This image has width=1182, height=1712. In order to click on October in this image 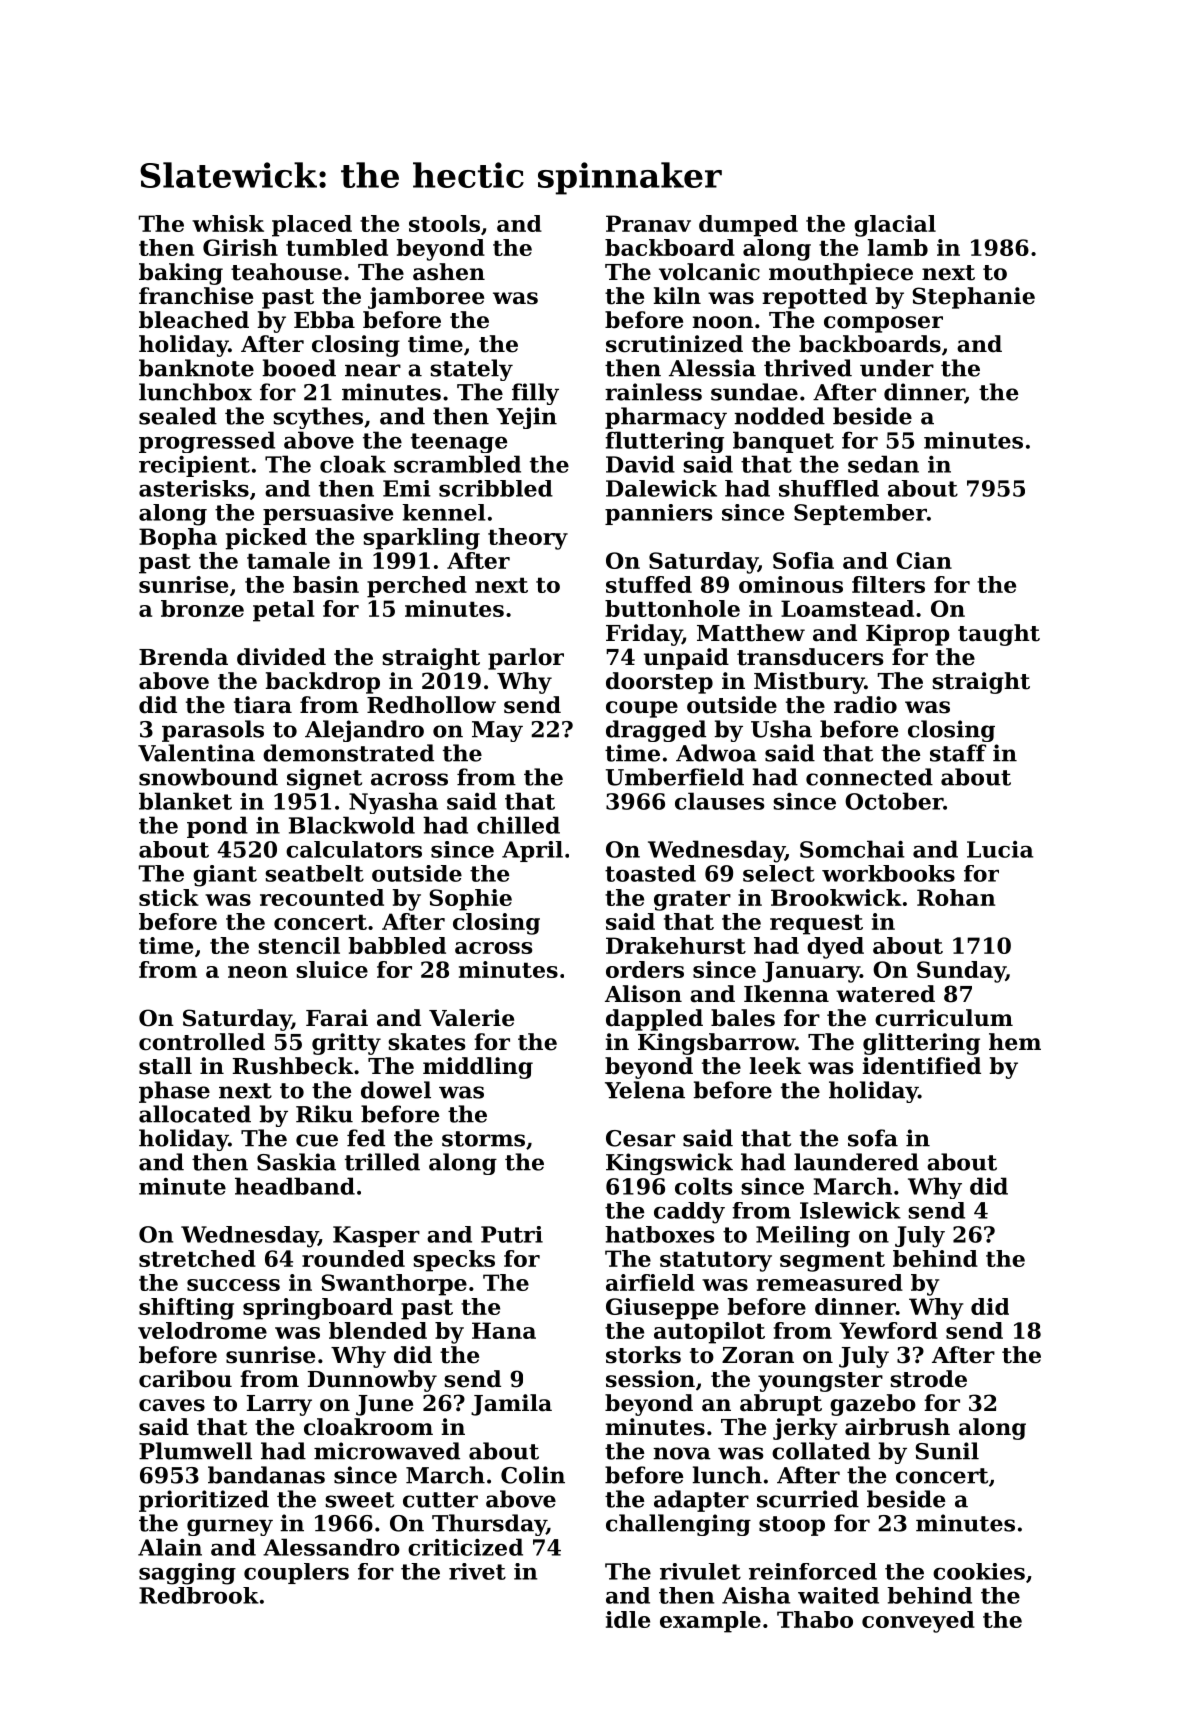, I will do `click(894, 801)`.
